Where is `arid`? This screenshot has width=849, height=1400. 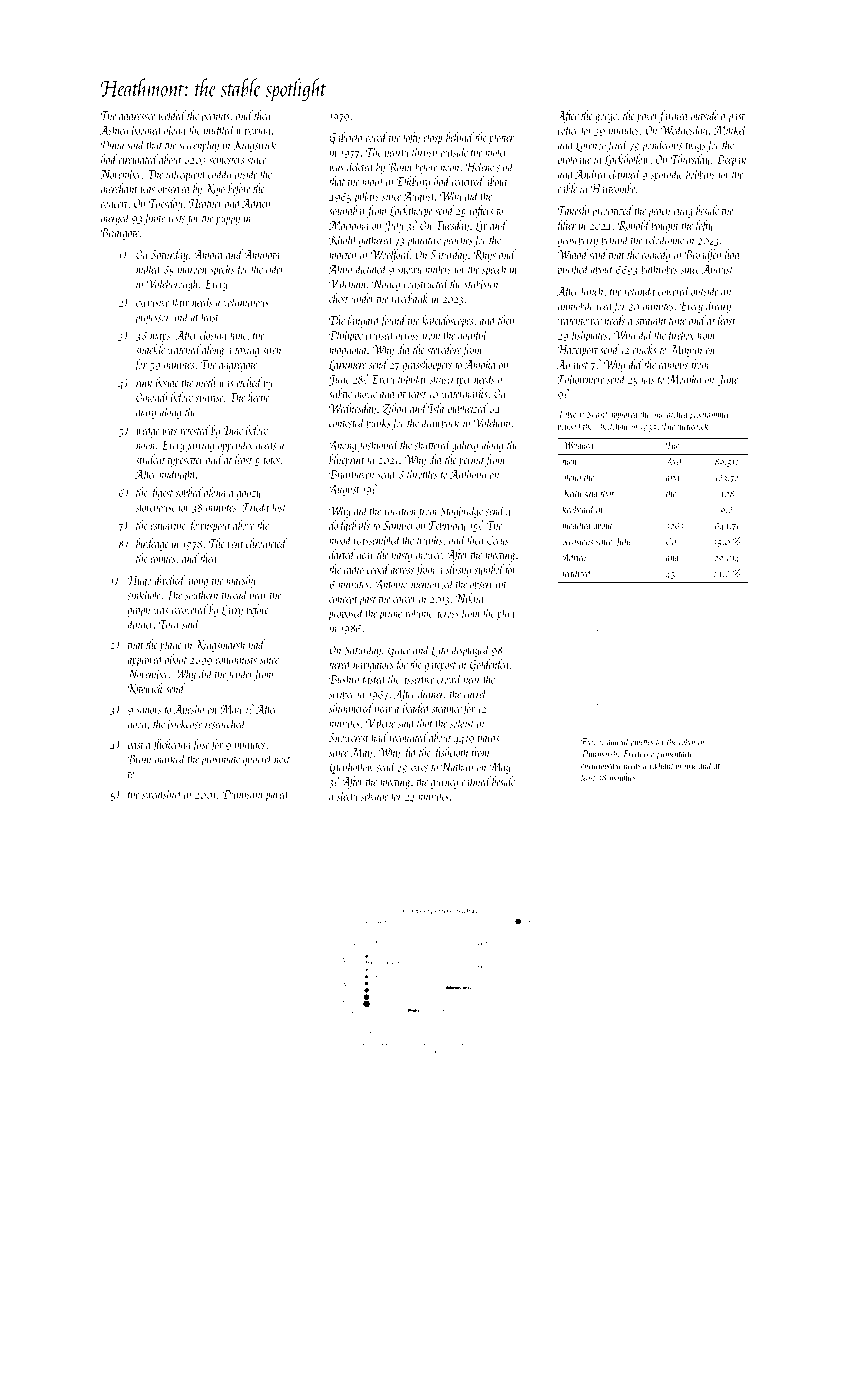
arid is located at coordinates (673, 476).
